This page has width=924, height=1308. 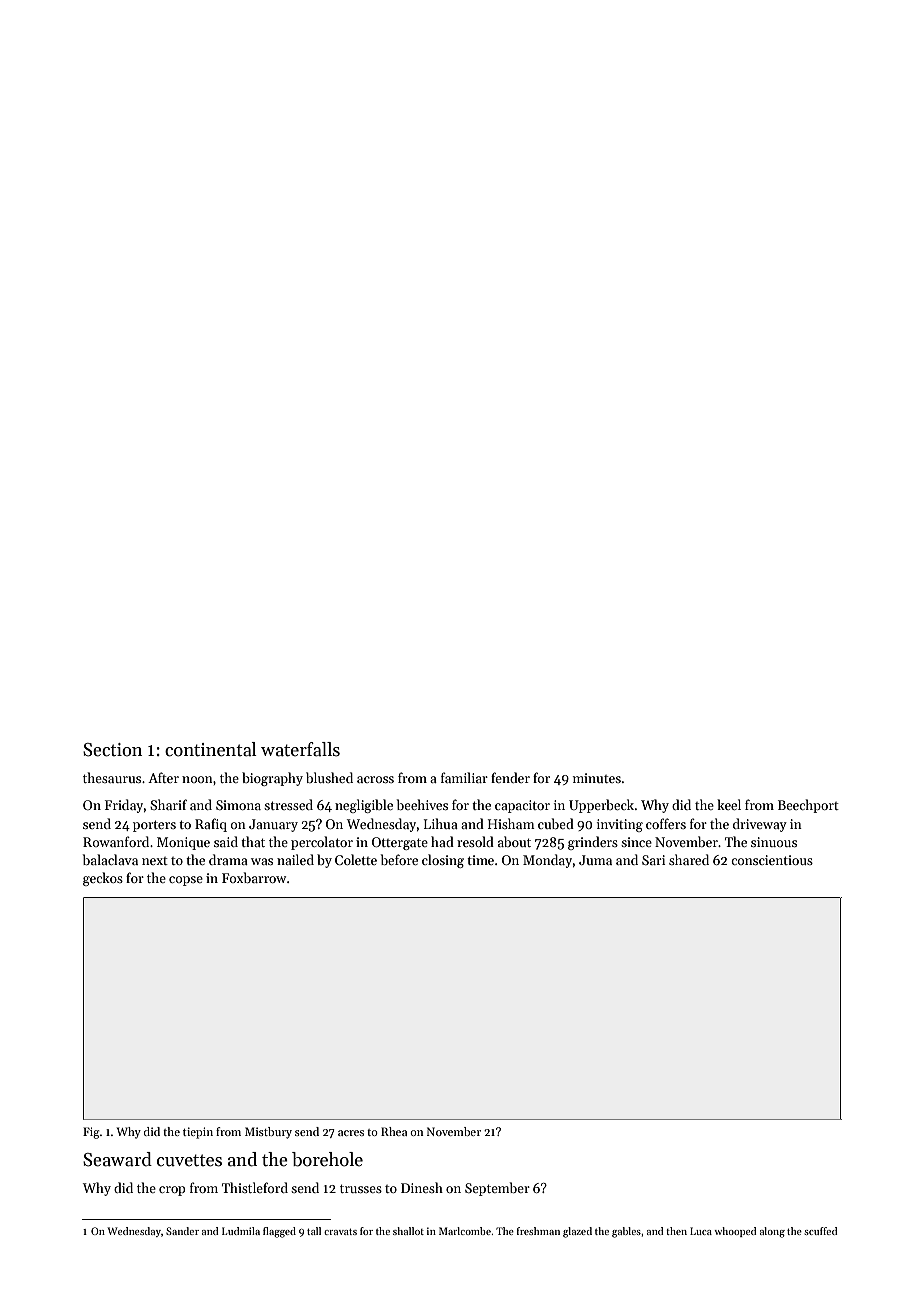 I want to click on scuffed, so click(x=821, y=1231).
